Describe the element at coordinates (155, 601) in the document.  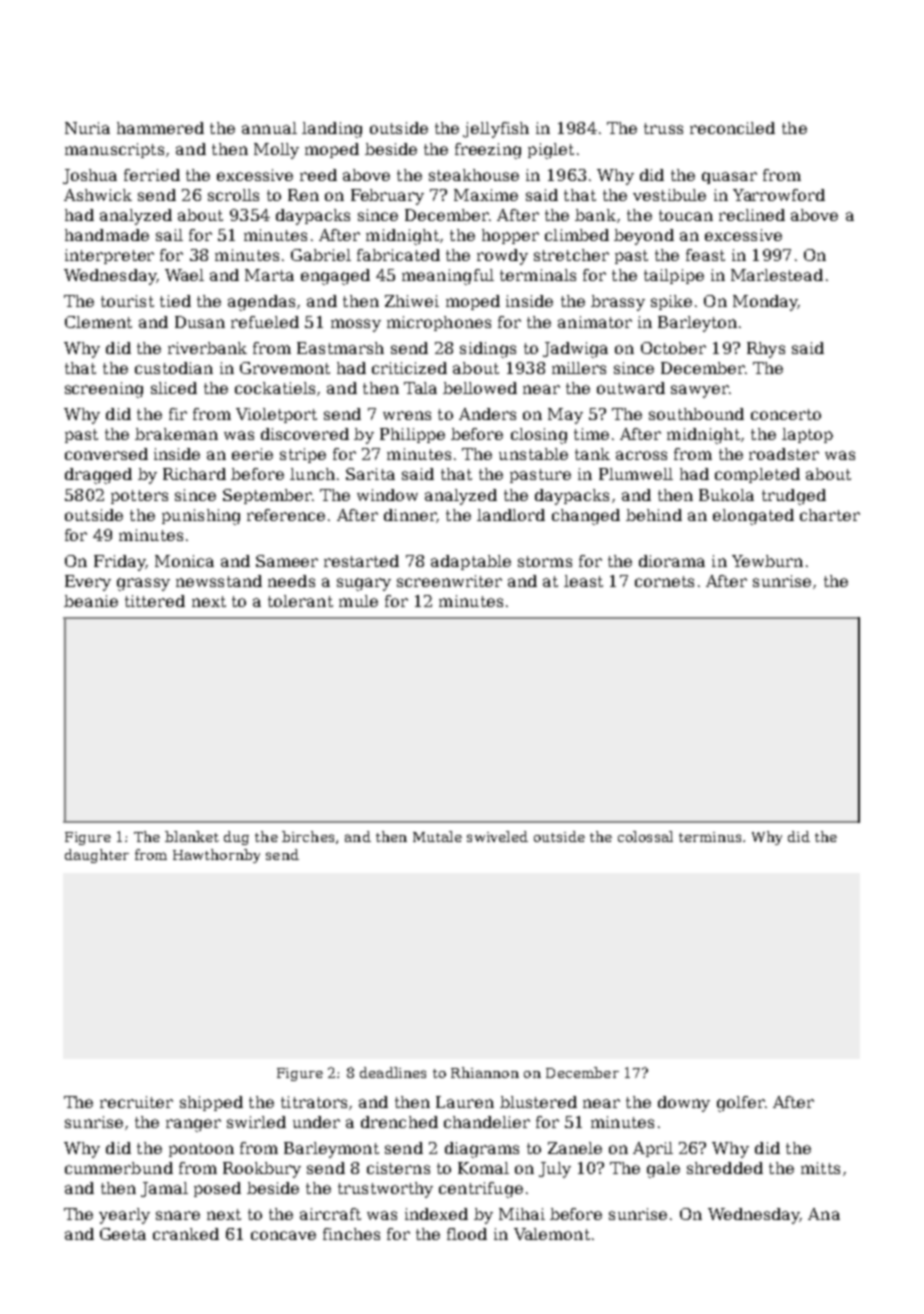
I see `tittered` at that location.
